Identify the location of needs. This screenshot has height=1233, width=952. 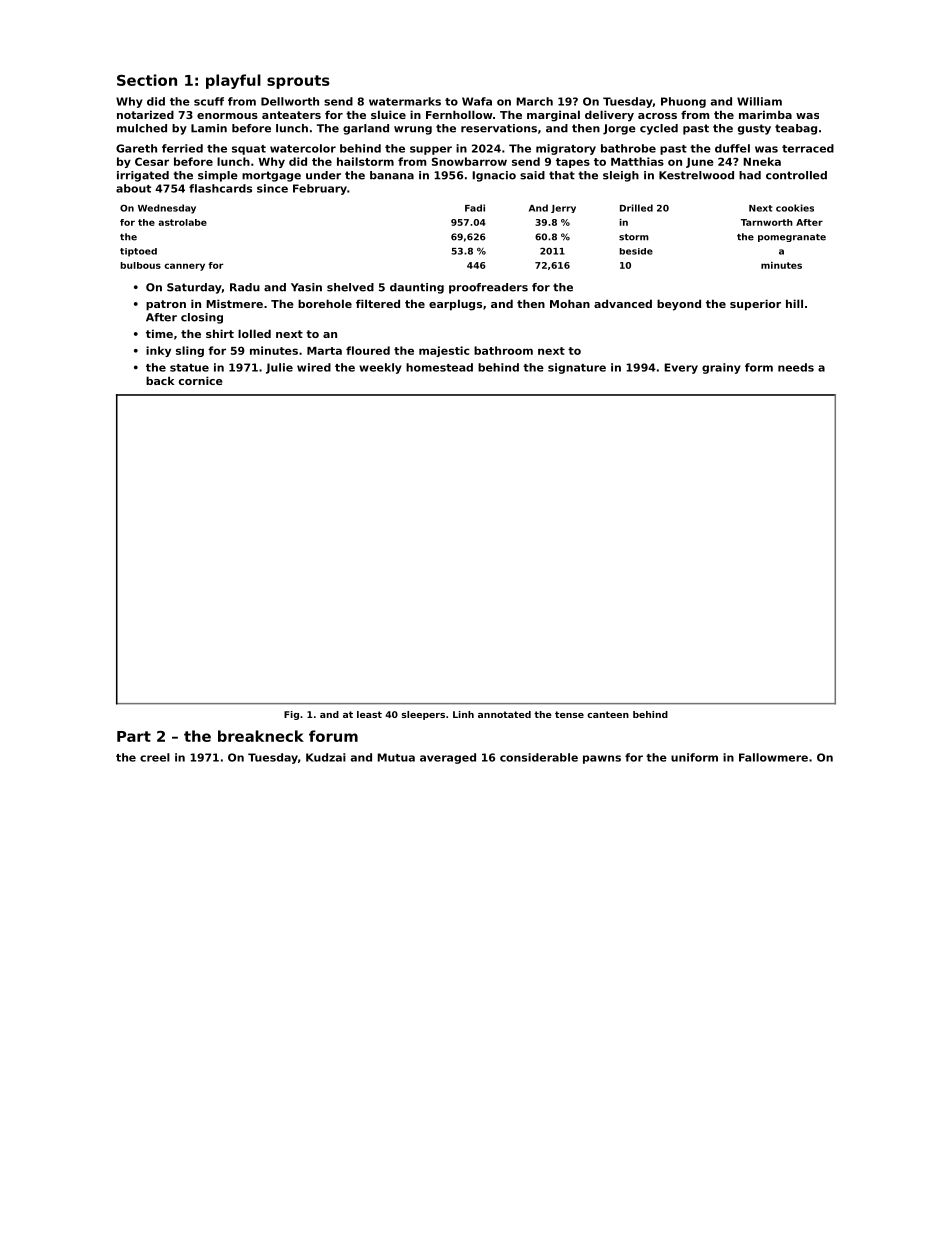
(796, 367).
